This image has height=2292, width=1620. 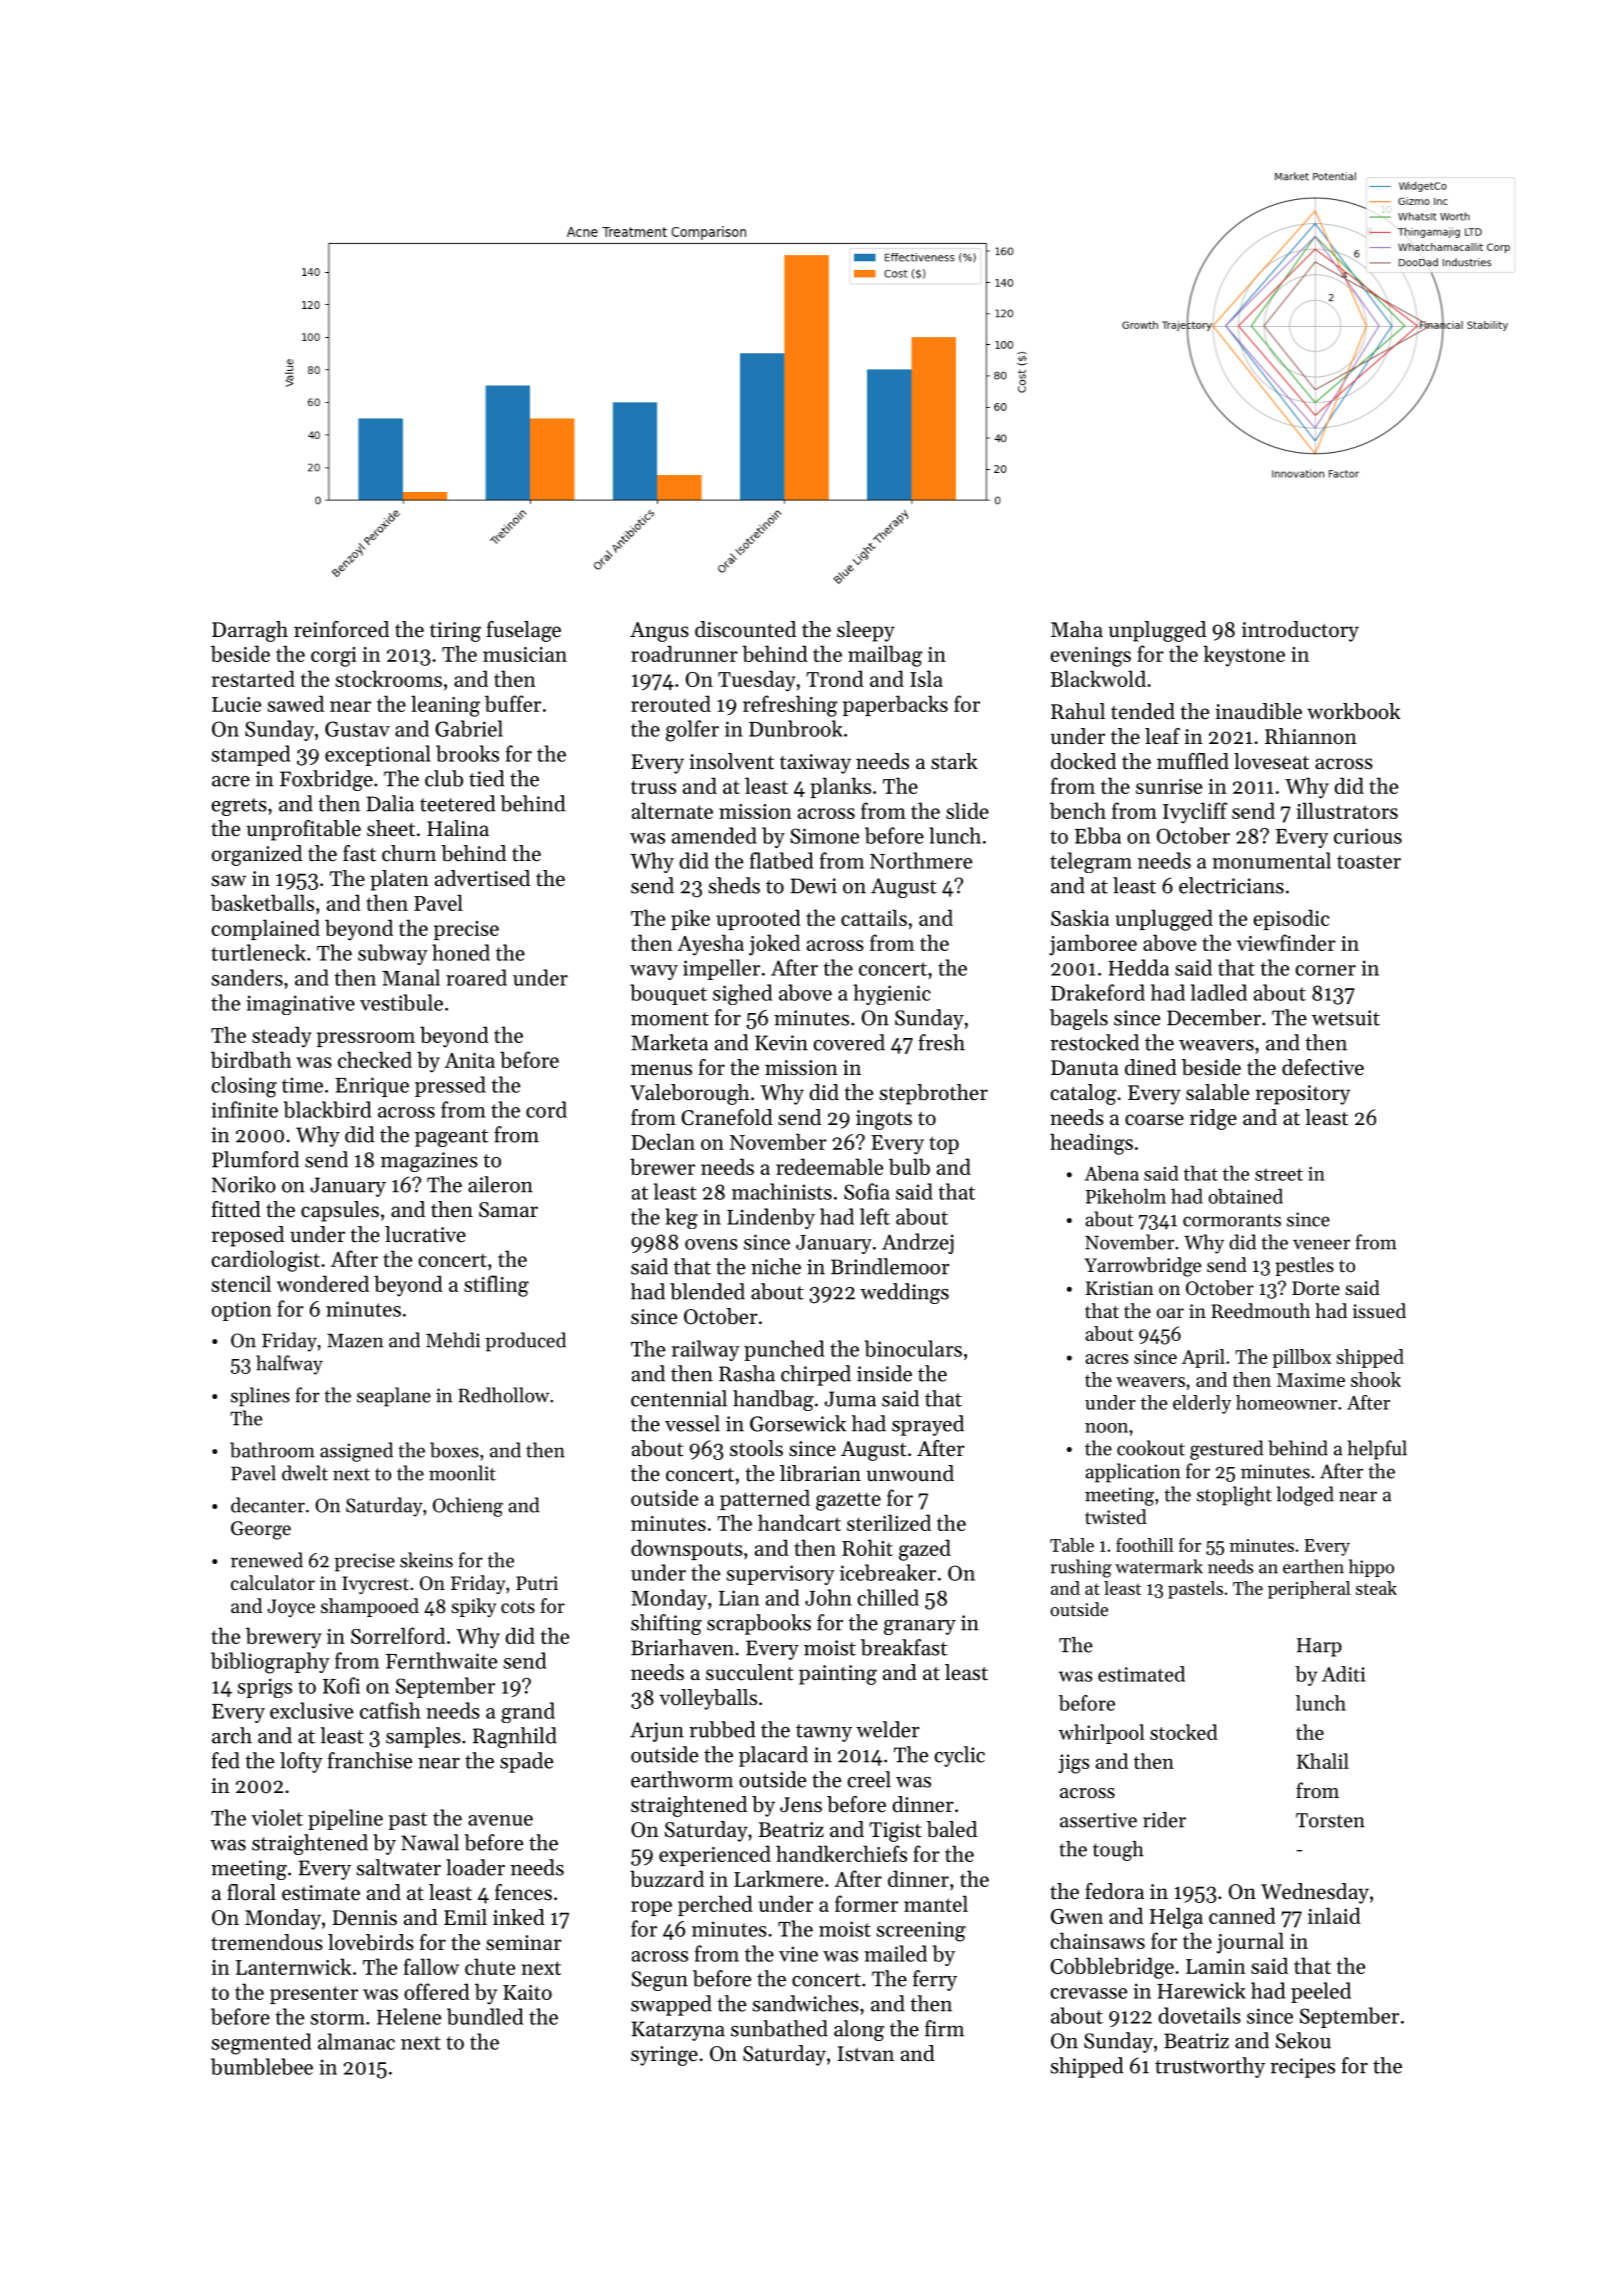 I want to click on reinforced, so click(x=341, y=629).
